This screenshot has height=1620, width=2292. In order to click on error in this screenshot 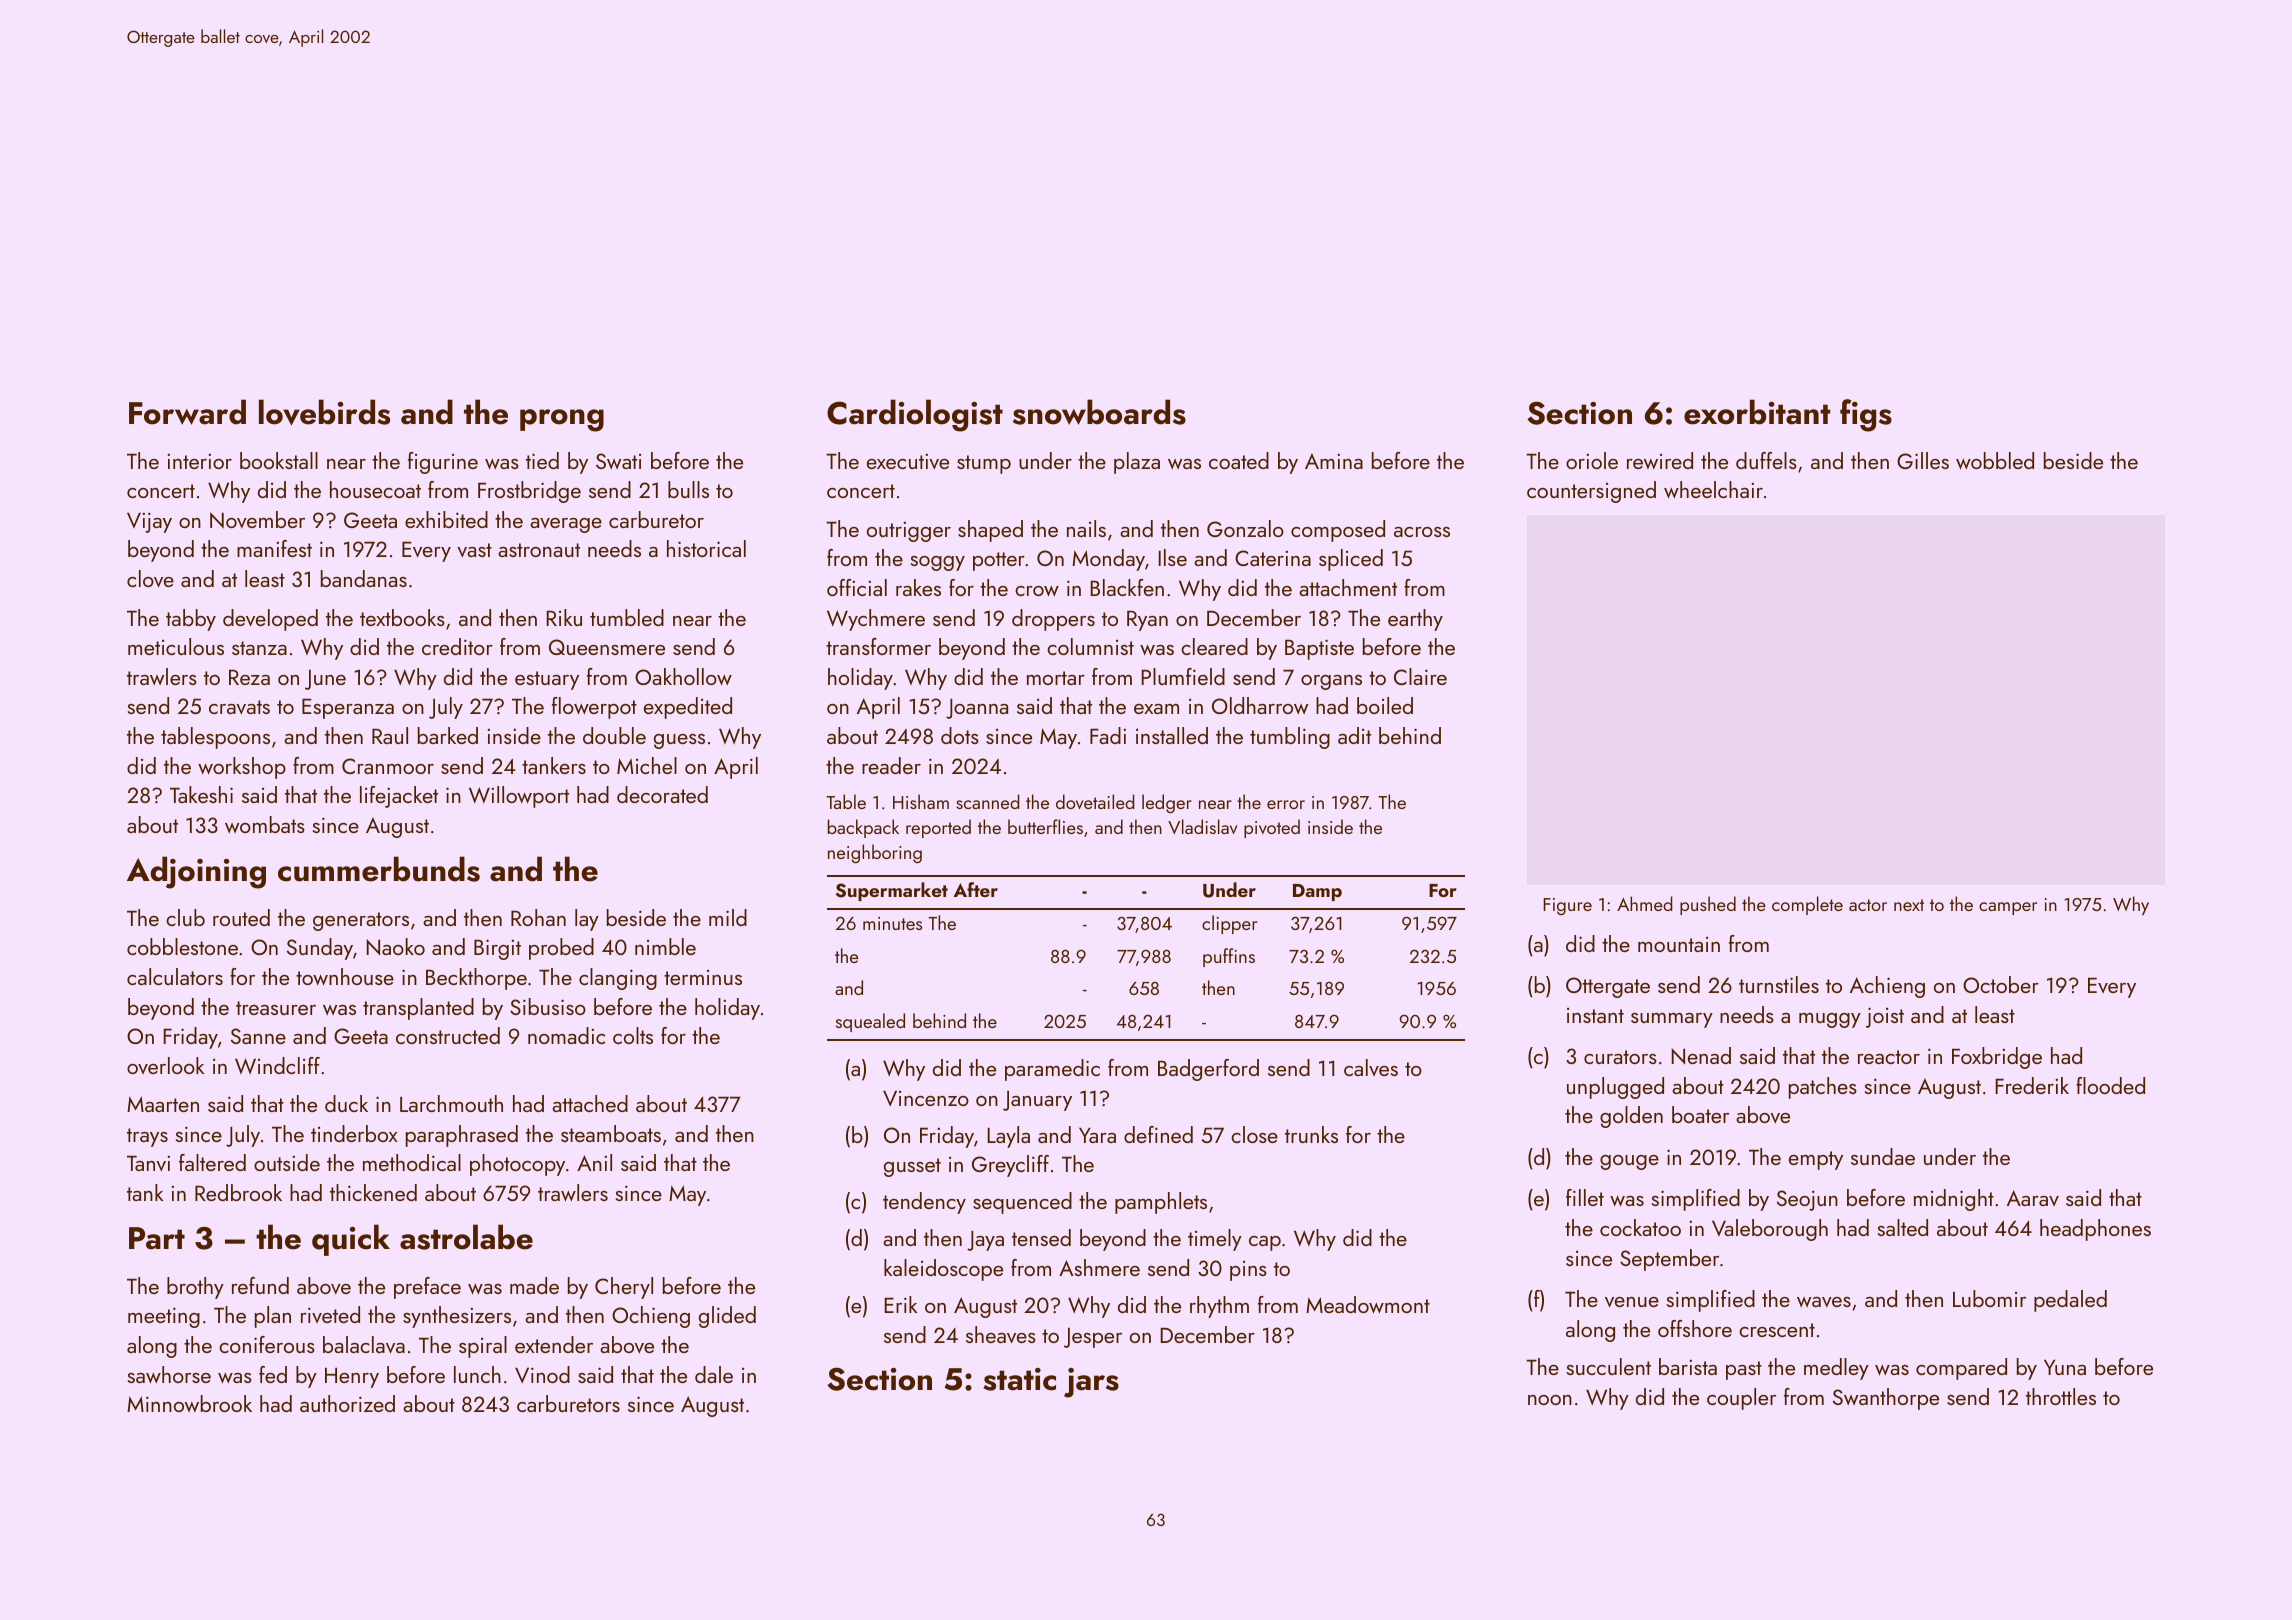, I will do `click(1286, 804)`.
